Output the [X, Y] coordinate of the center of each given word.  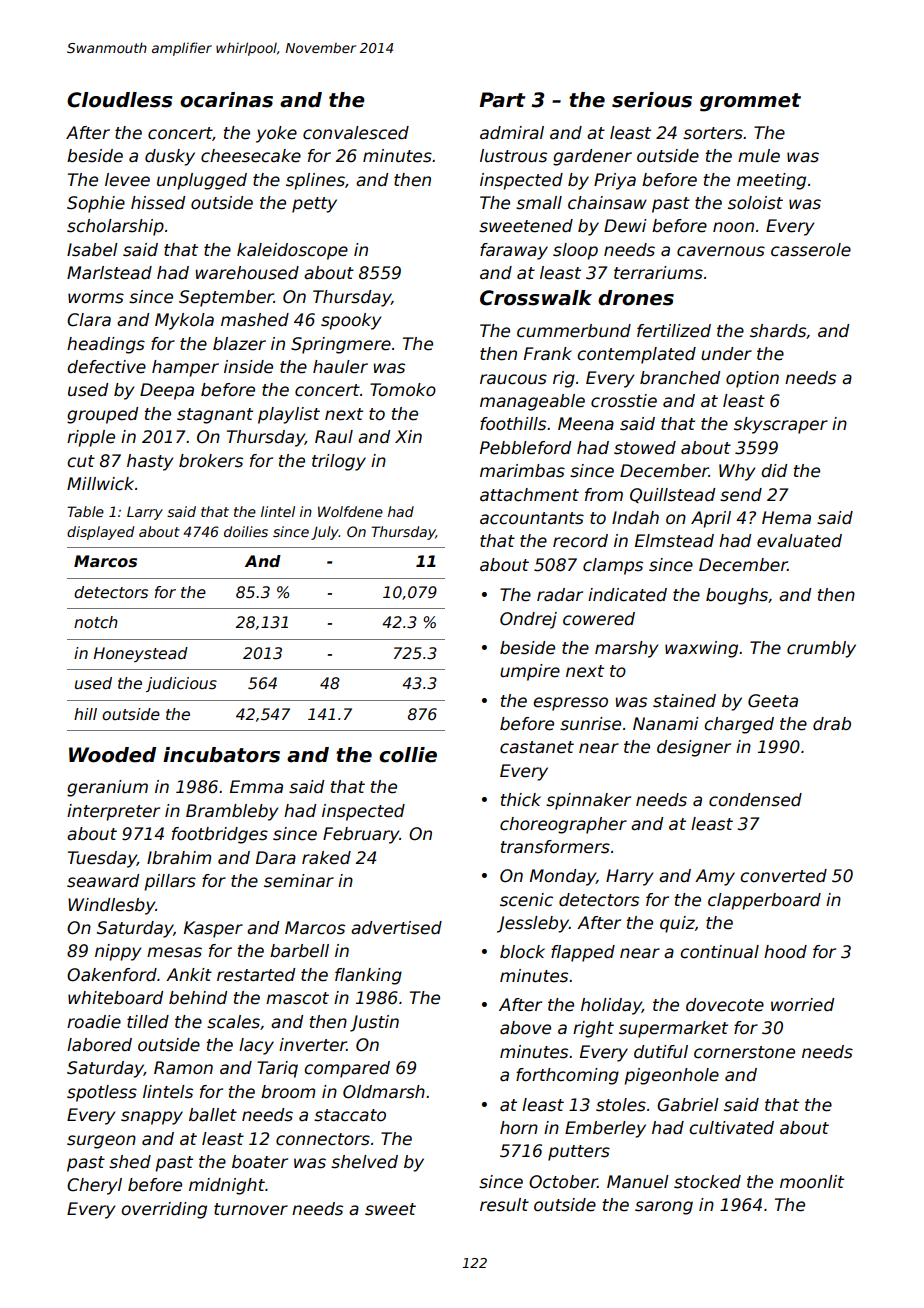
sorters [713, 133]
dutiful [661, 1052]
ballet [213, 1115]
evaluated [799, 541]
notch [96, 622]
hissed [158, 203]
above [525, 1028]
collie [408, 755]
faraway [514, 251]
